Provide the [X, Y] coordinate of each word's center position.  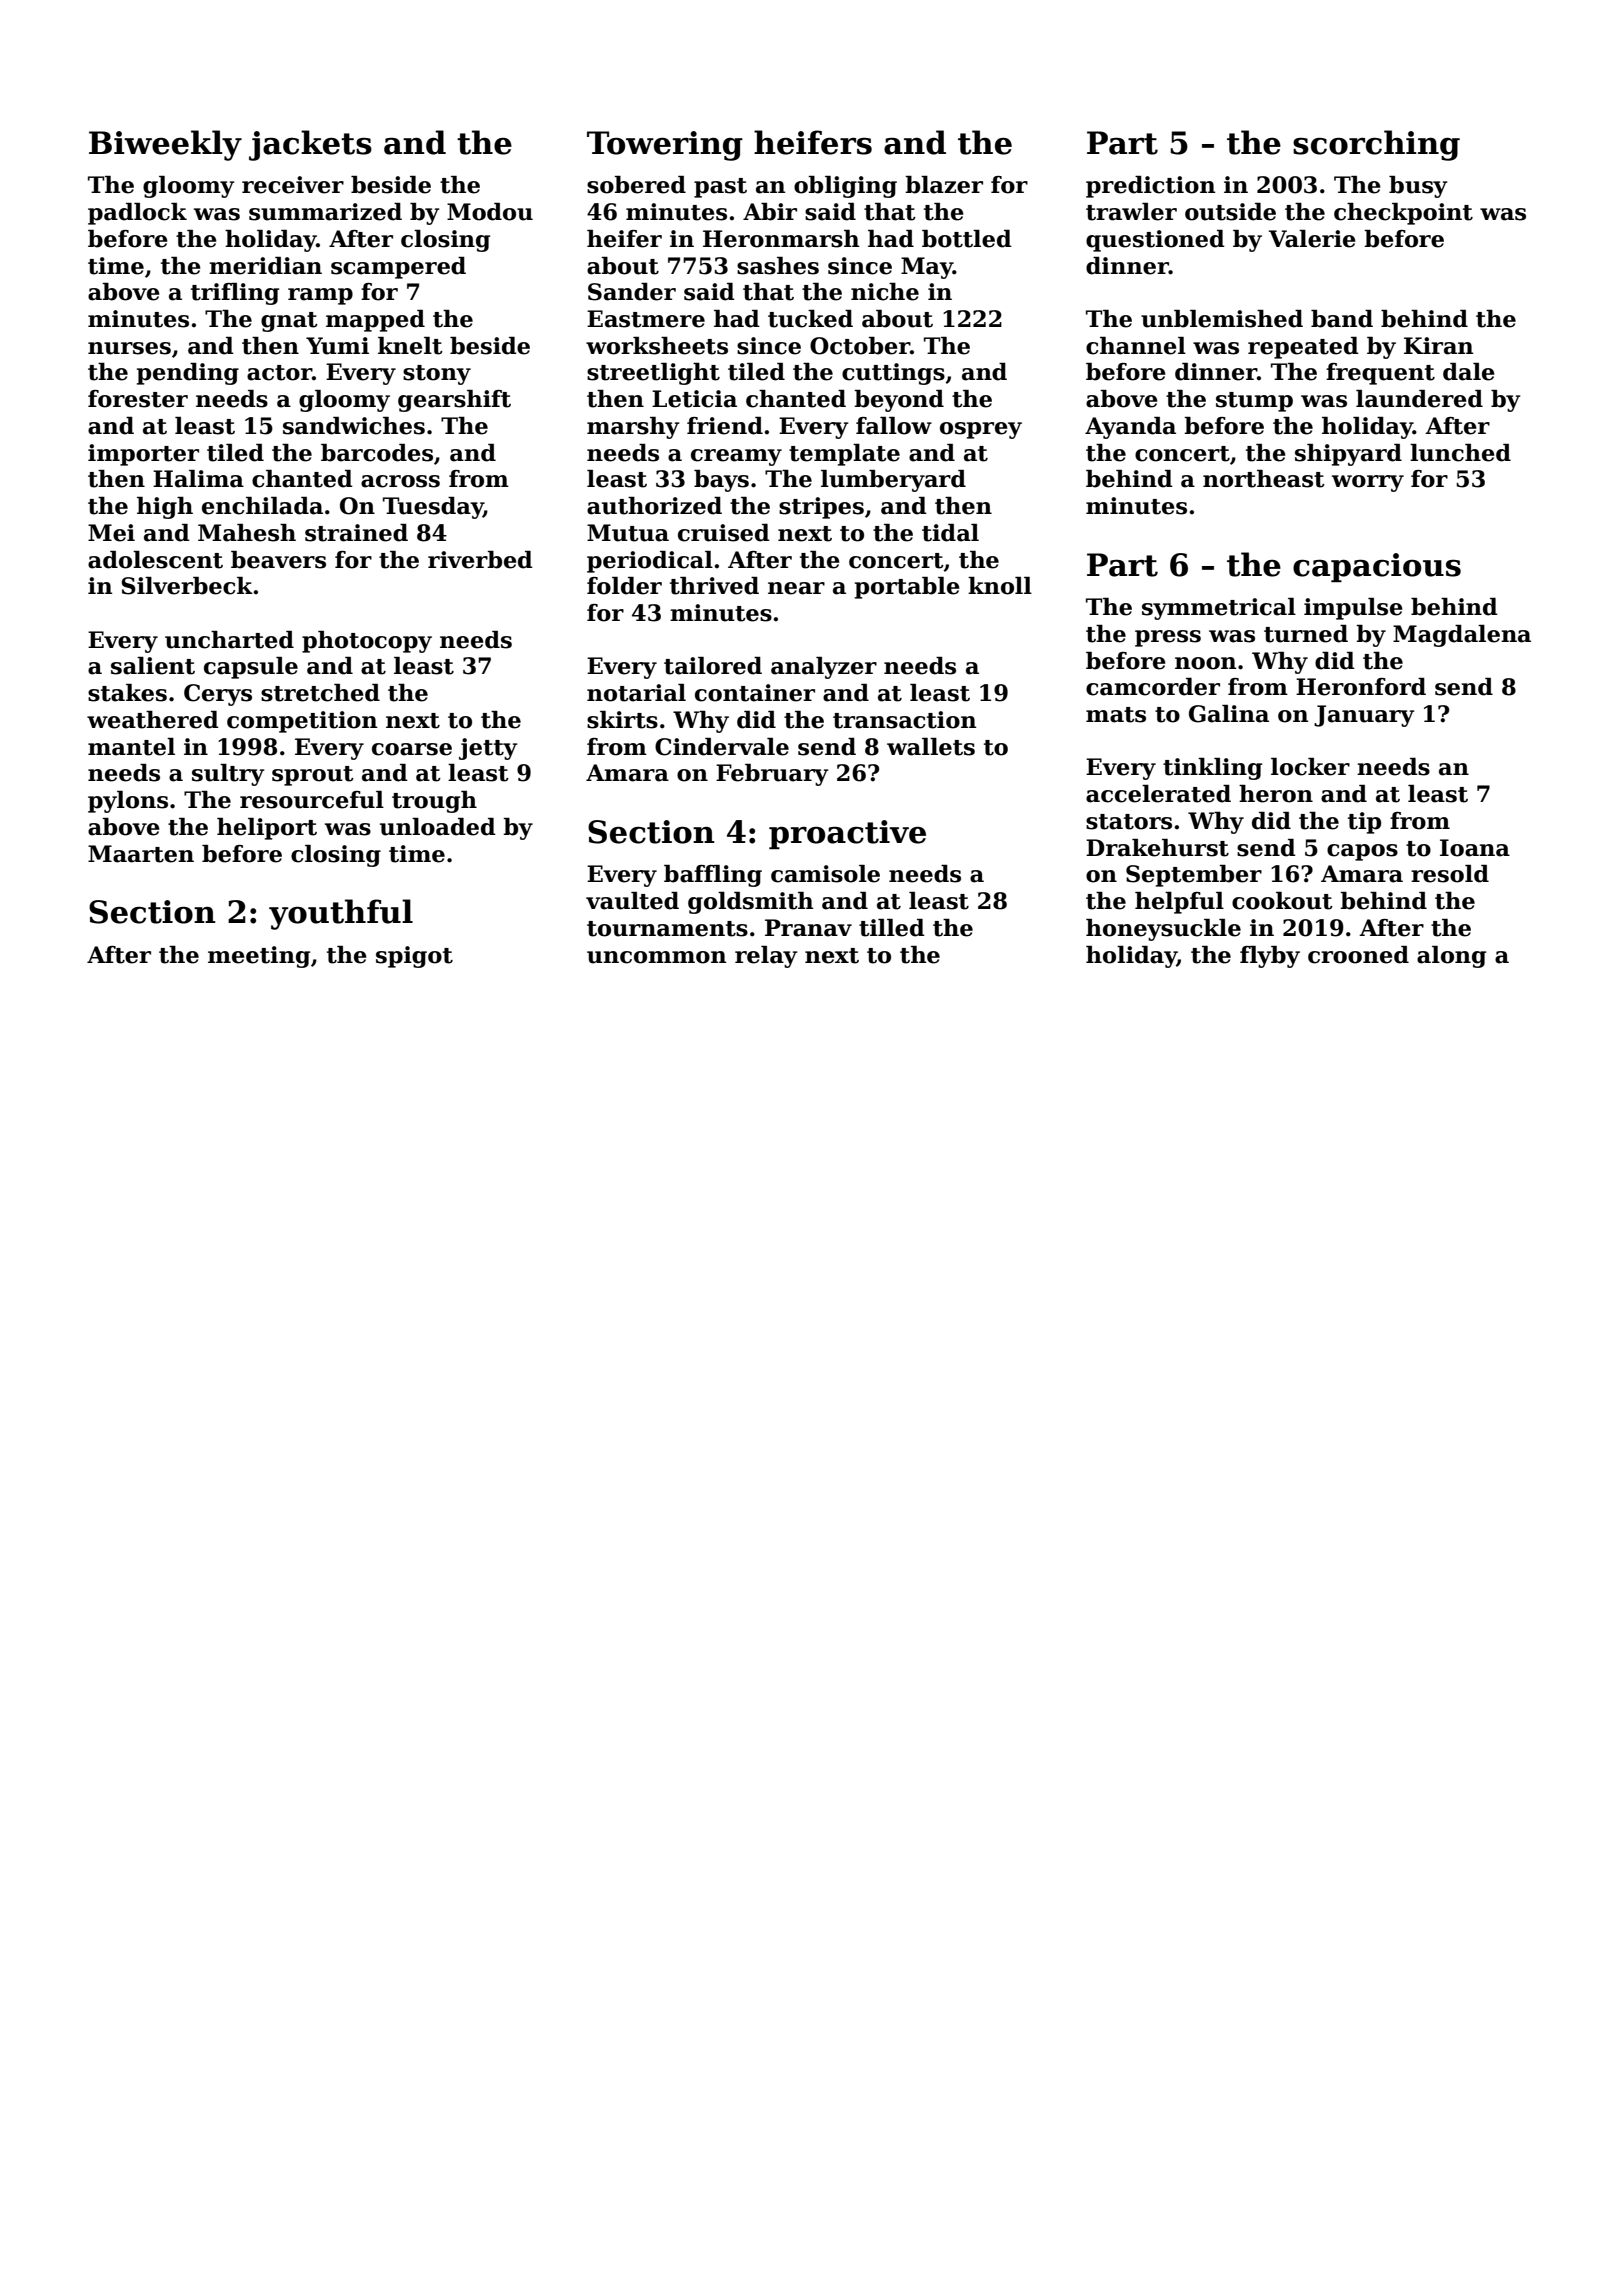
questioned [1155, 241]
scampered [398, 268]
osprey [981, 430]
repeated [1303, 348]
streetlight [653, 374]
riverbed [480, 560]
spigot [414, 957]
